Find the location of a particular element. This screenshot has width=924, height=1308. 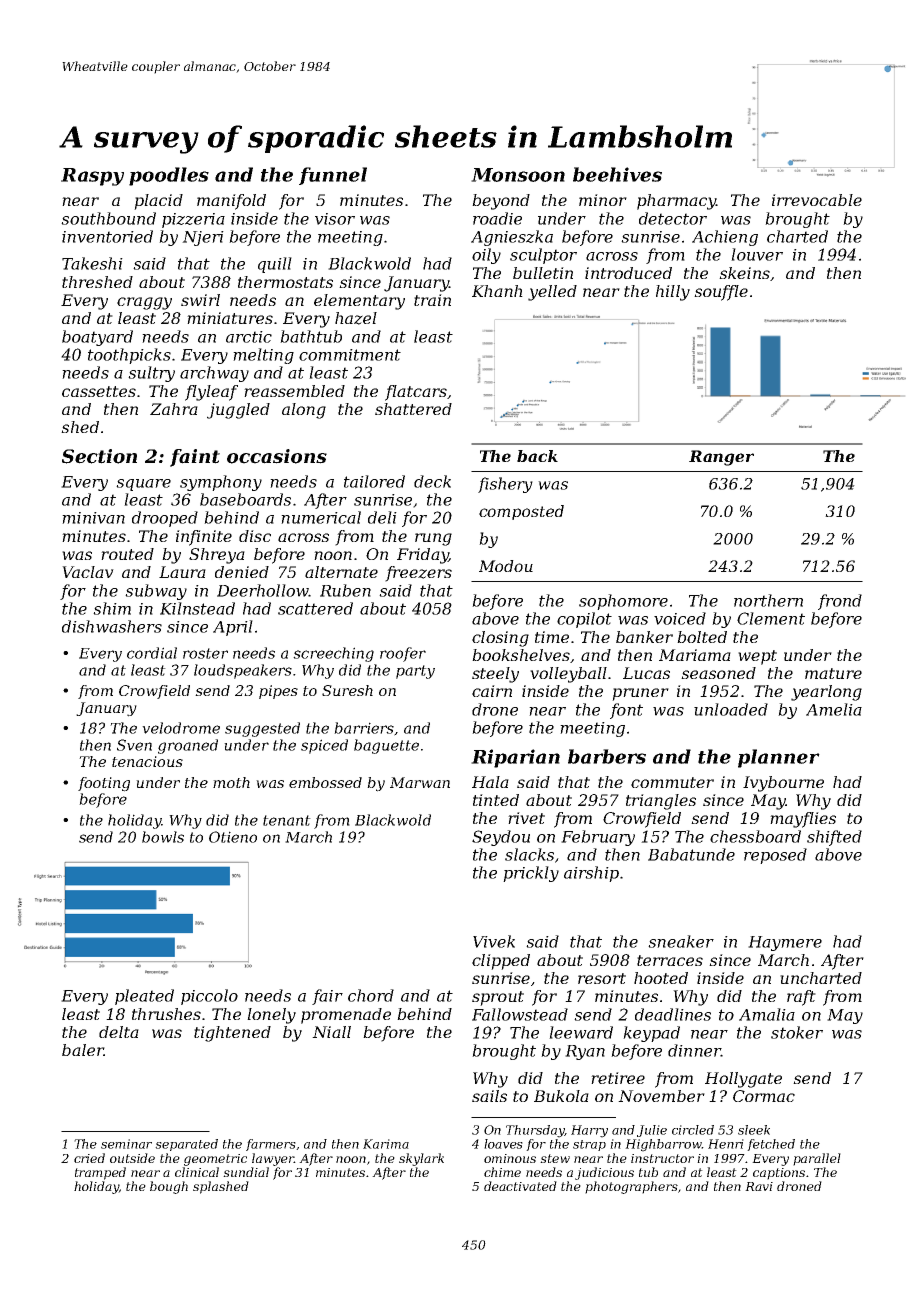

tinted is located at coordinates (496, 800).
